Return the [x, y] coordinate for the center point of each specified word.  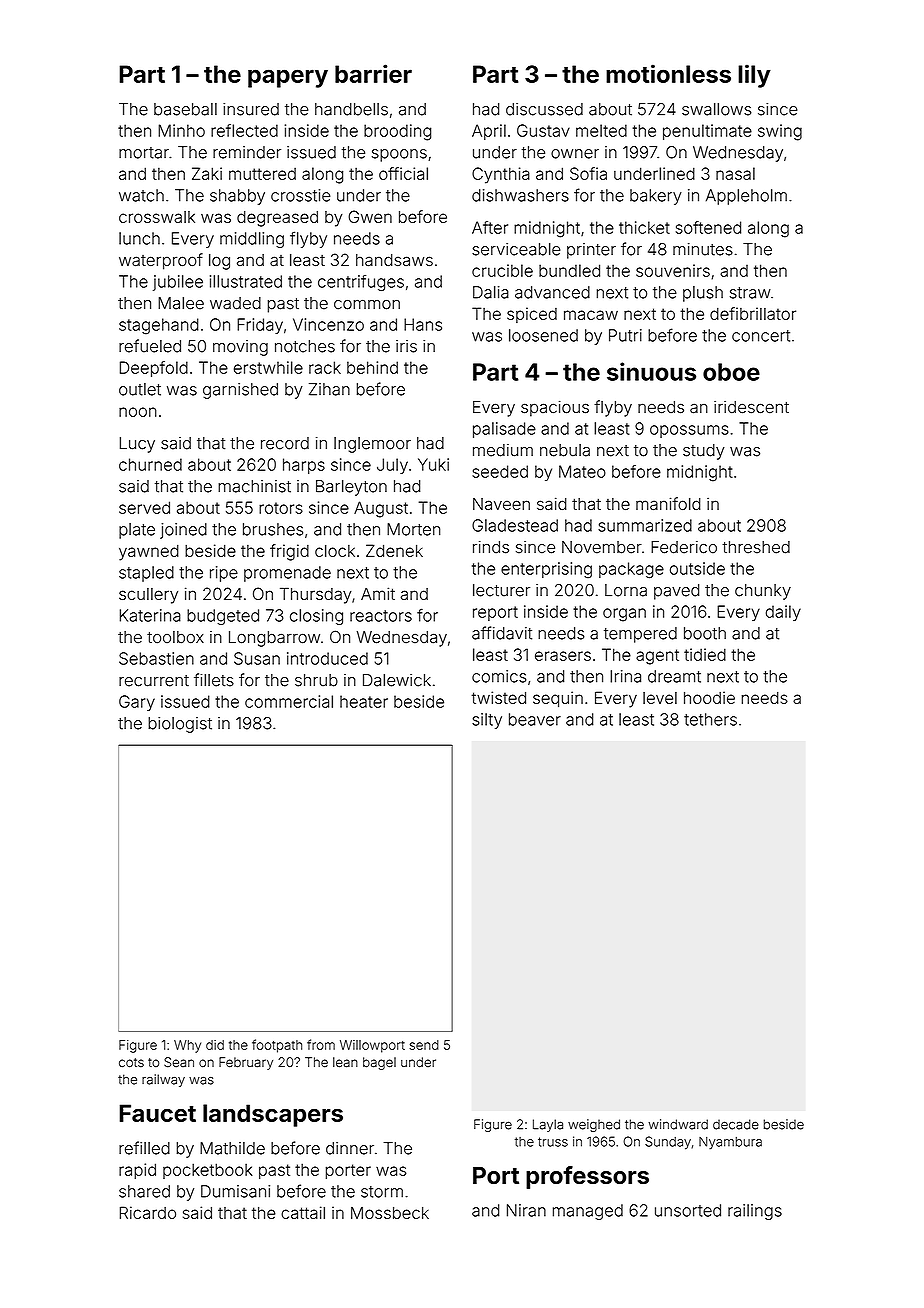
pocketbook [208, 1171]
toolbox [175, 637]
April [489, 132]
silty [487, 721]
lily [754, 76]
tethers [710, 719]
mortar [144, 153]
